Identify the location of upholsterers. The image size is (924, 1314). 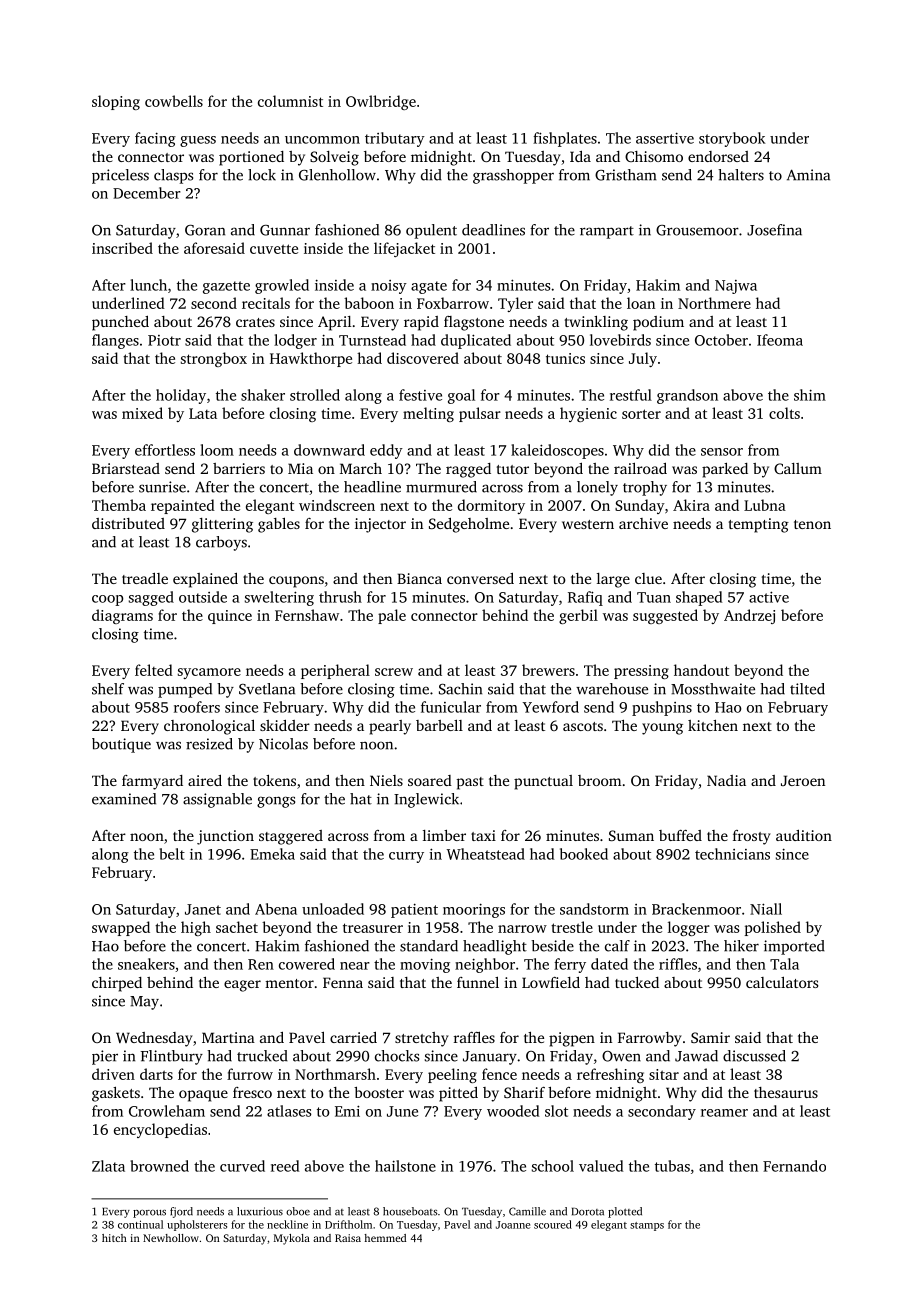
(197, 1225).
